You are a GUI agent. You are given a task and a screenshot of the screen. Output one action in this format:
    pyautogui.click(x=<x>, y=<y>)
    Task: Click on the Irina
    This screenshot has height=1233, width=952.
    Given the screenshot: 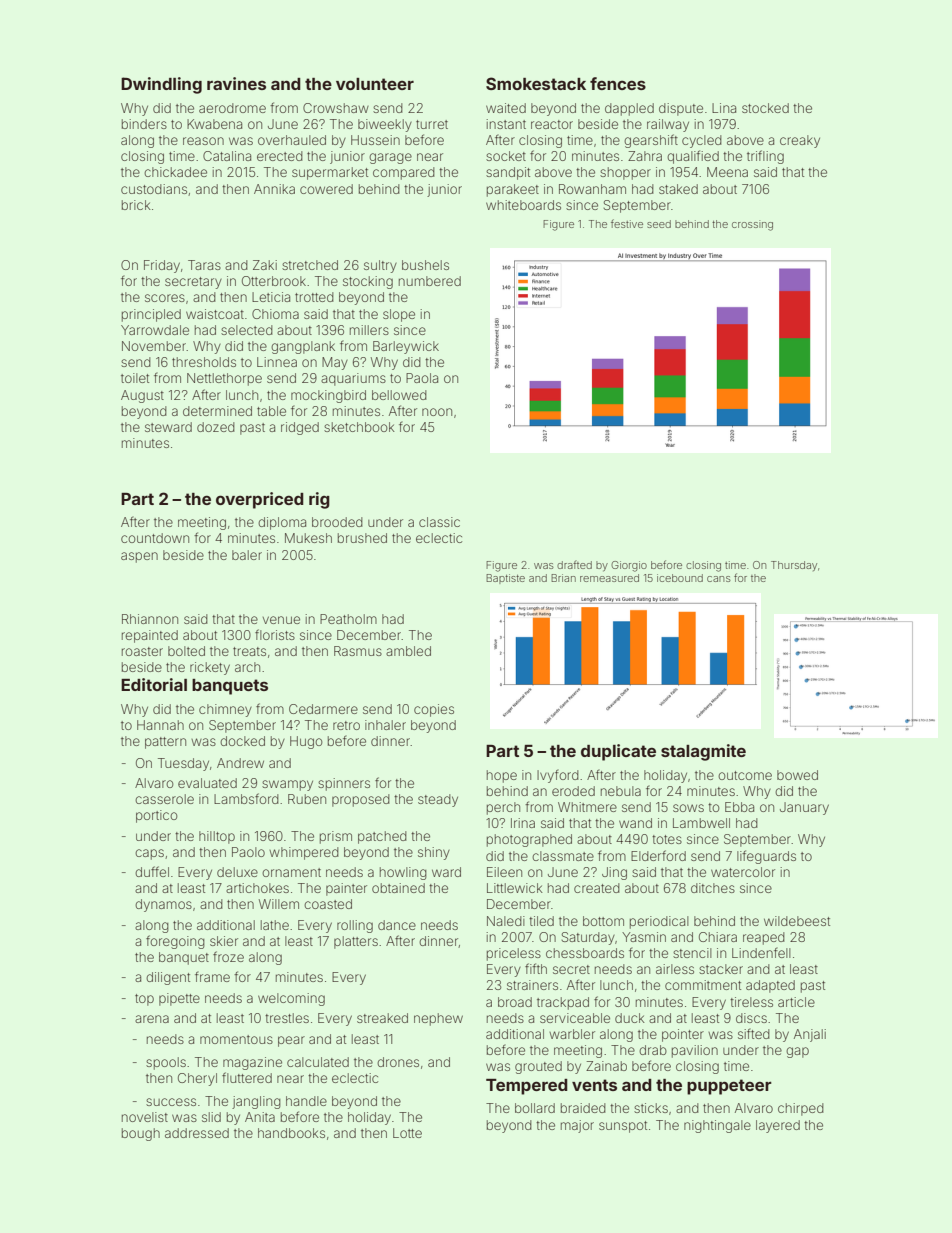 What is the action you would take?
    pyautogui.click(x=523, y=823)
